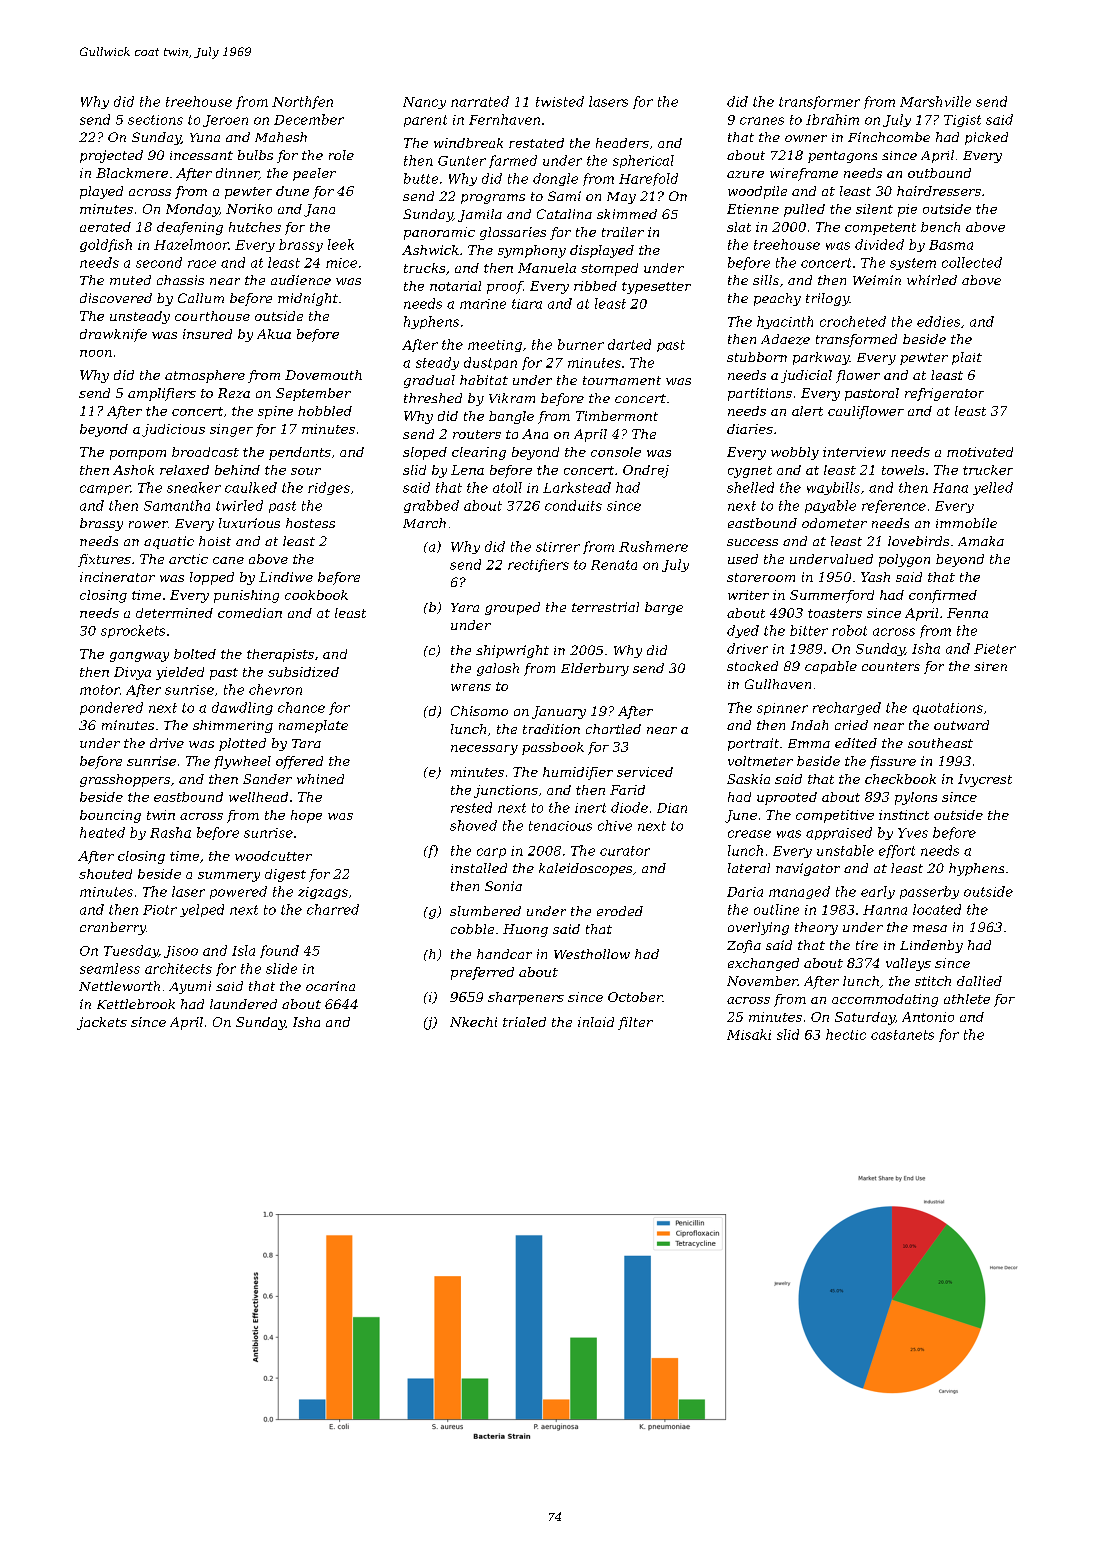 This screenshot has height=1549, width=1095. Describe the element at coordinates (205, 137) in the screenshot. I see `Yuna` at that location.
